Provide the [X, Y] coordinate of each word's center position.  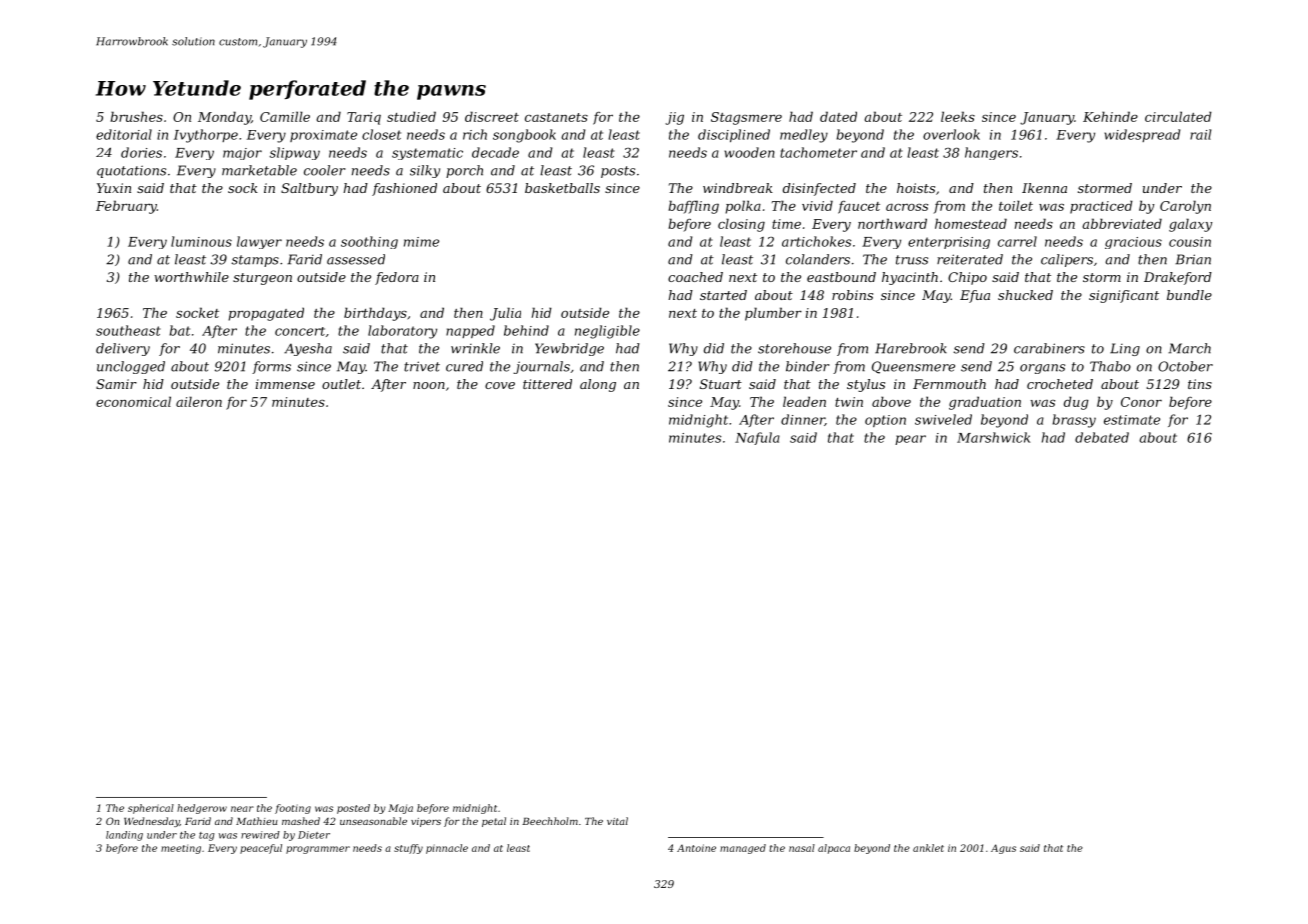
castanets [556, 117]
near [242, 809]
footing [293, 809]
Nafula [757, 438]
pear [910, 440]
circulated [1178, 116]
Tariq [364, 118]
